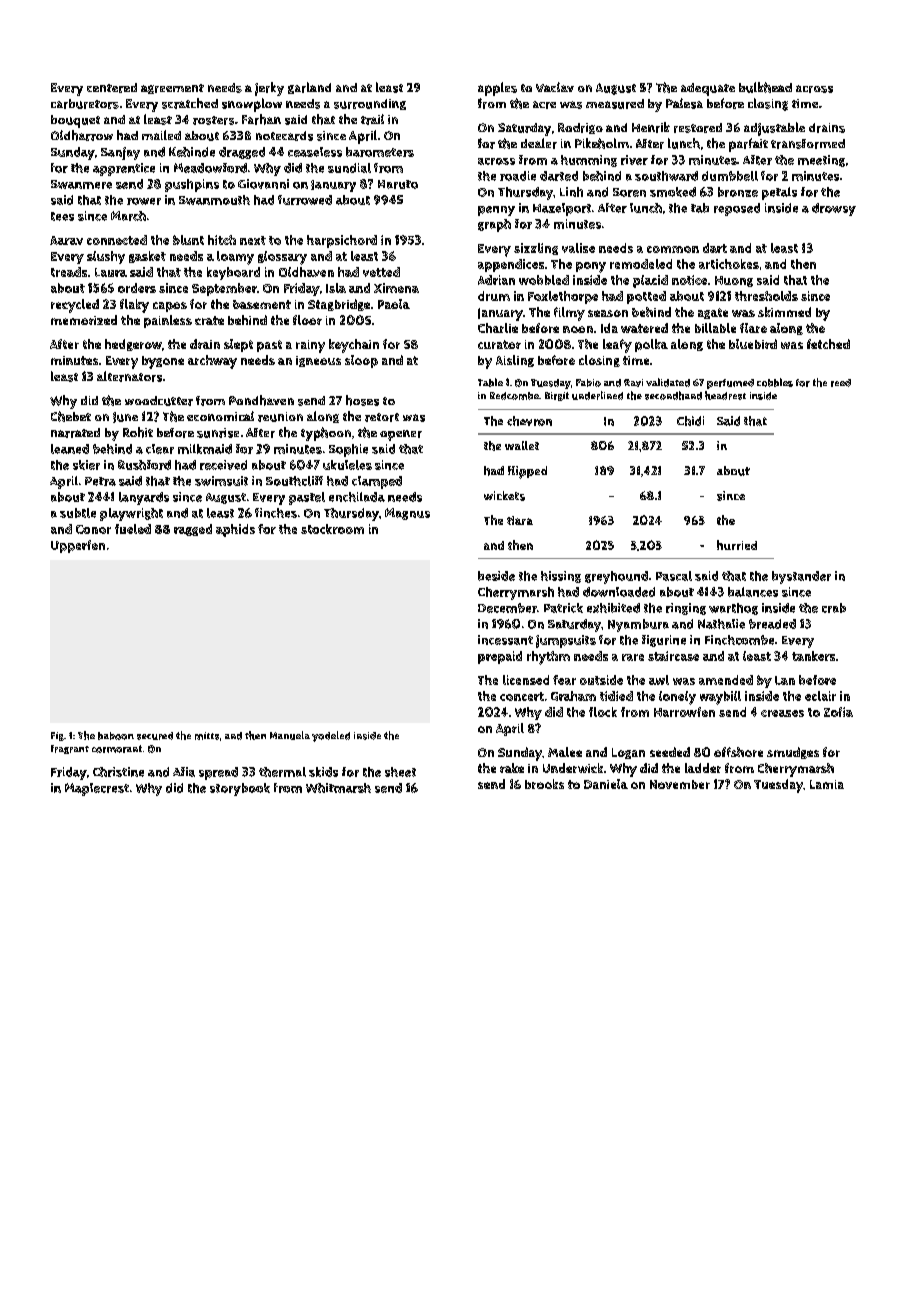 Image resolution: width=908 pixels, height=1316 pixels. I want to click on Maplecrest, so click(97, 789).
